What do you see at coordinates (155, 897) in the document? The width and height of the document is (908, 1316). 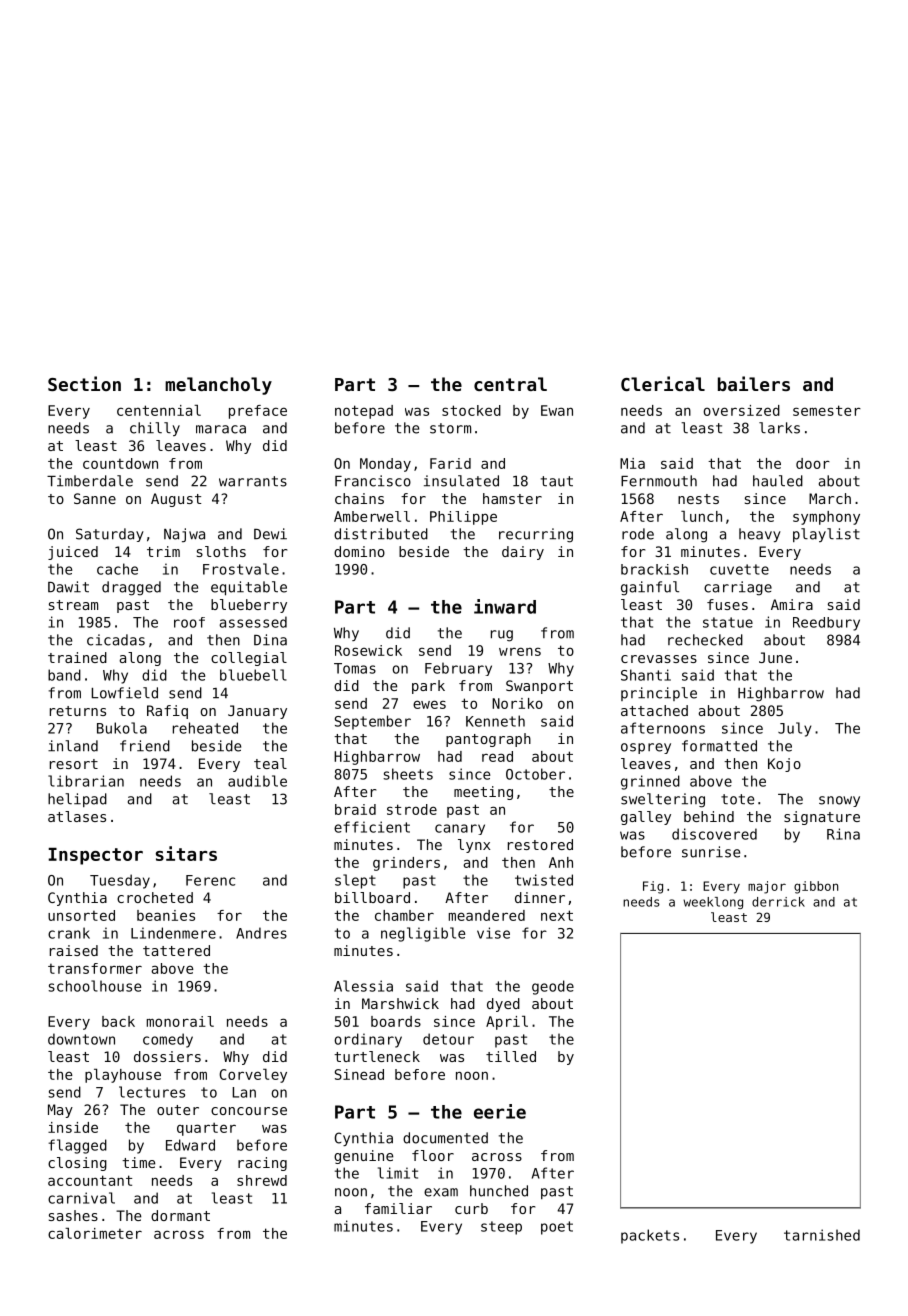 I see `crocheted` at bounding box center [155, 897].
